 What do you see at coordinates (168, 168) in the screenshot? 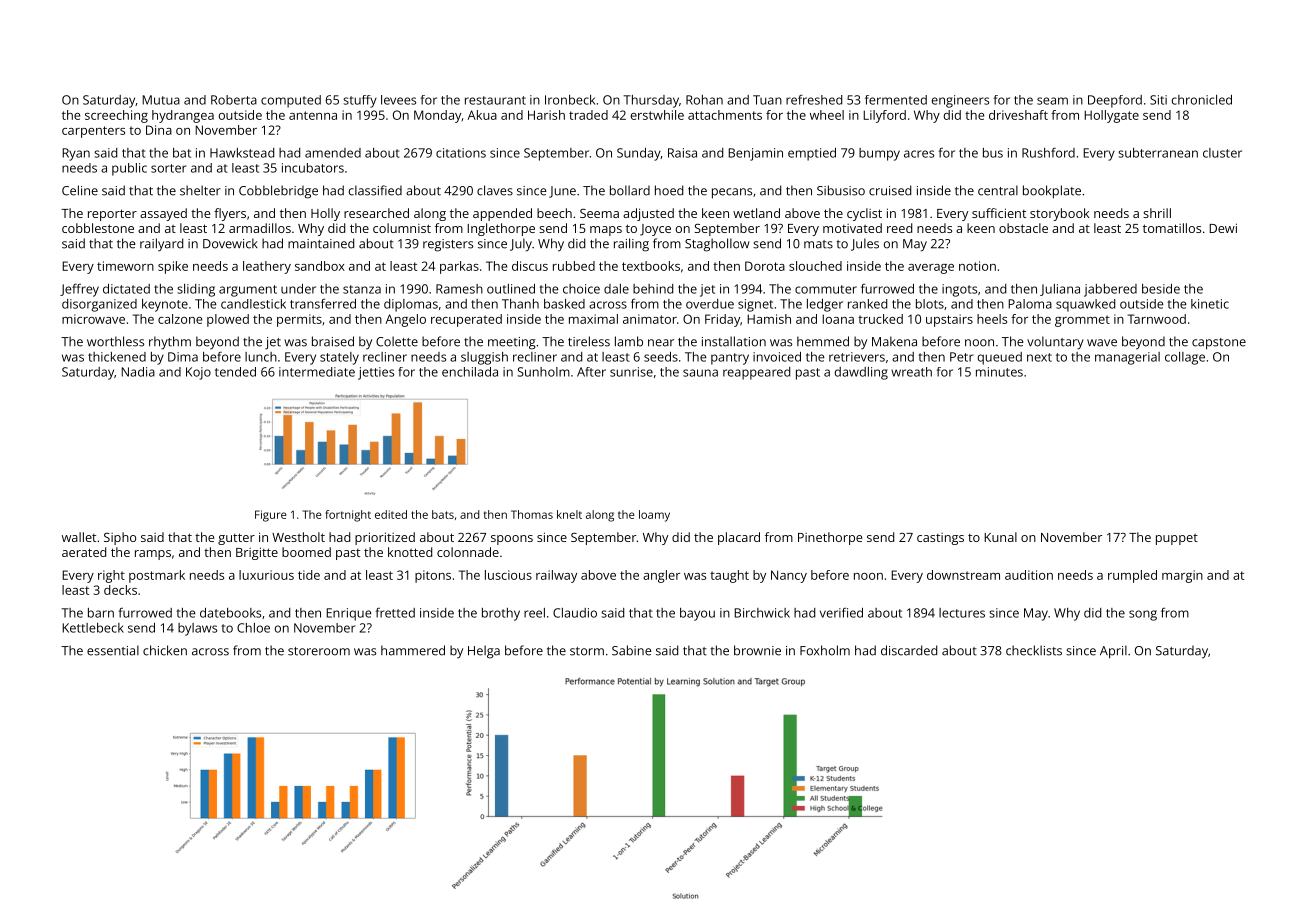
I see `sorter` at bounding box center [168, 168].
